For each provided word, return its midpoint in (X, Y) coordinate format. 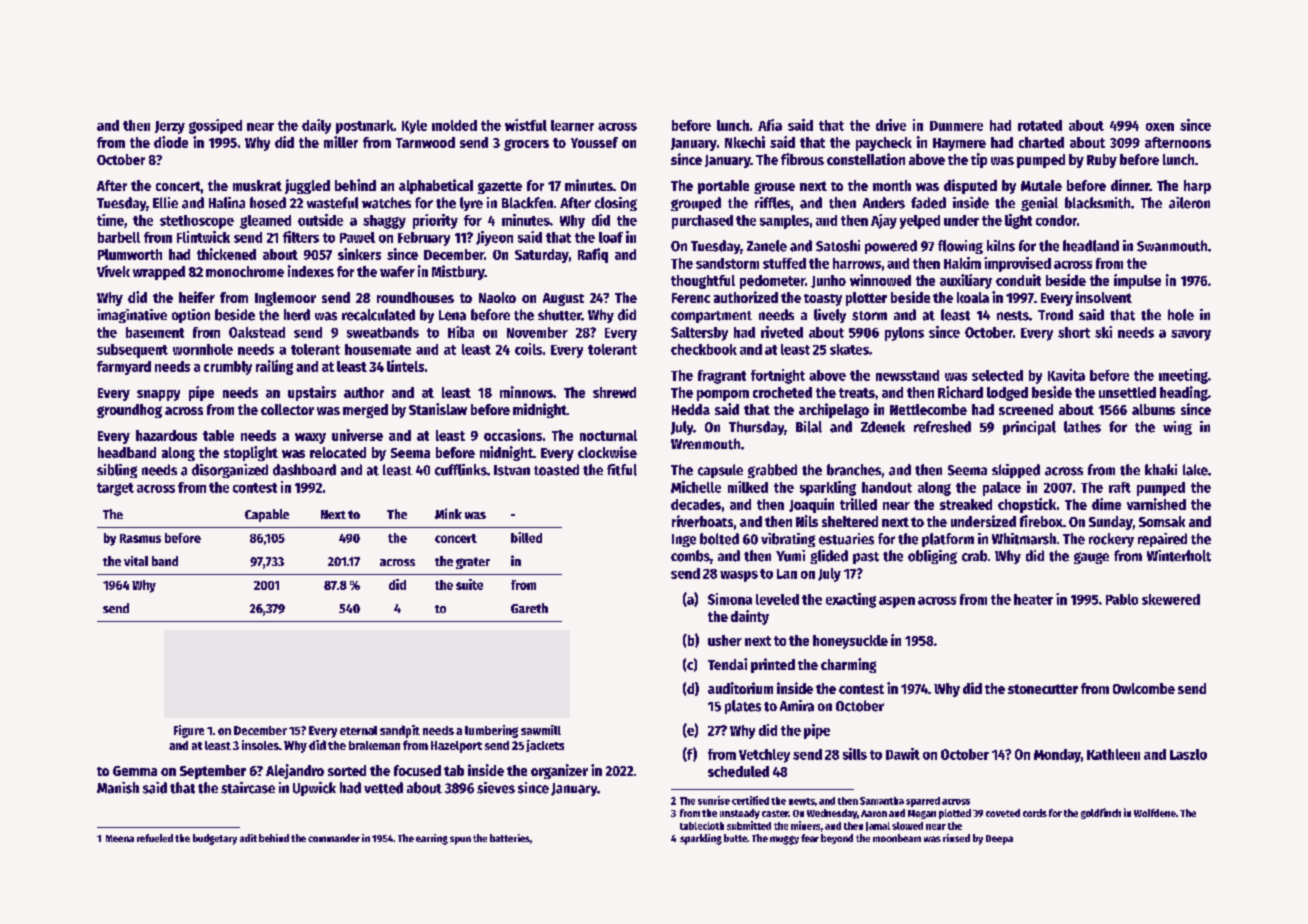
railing (274, 367)
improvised (1017, 264)
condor (1056, 220)
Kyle (414, 127)
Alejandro (295, 771)
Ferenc (691, 298)
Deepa (999, 840)
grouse (774, 188)
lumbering (491, 731)
